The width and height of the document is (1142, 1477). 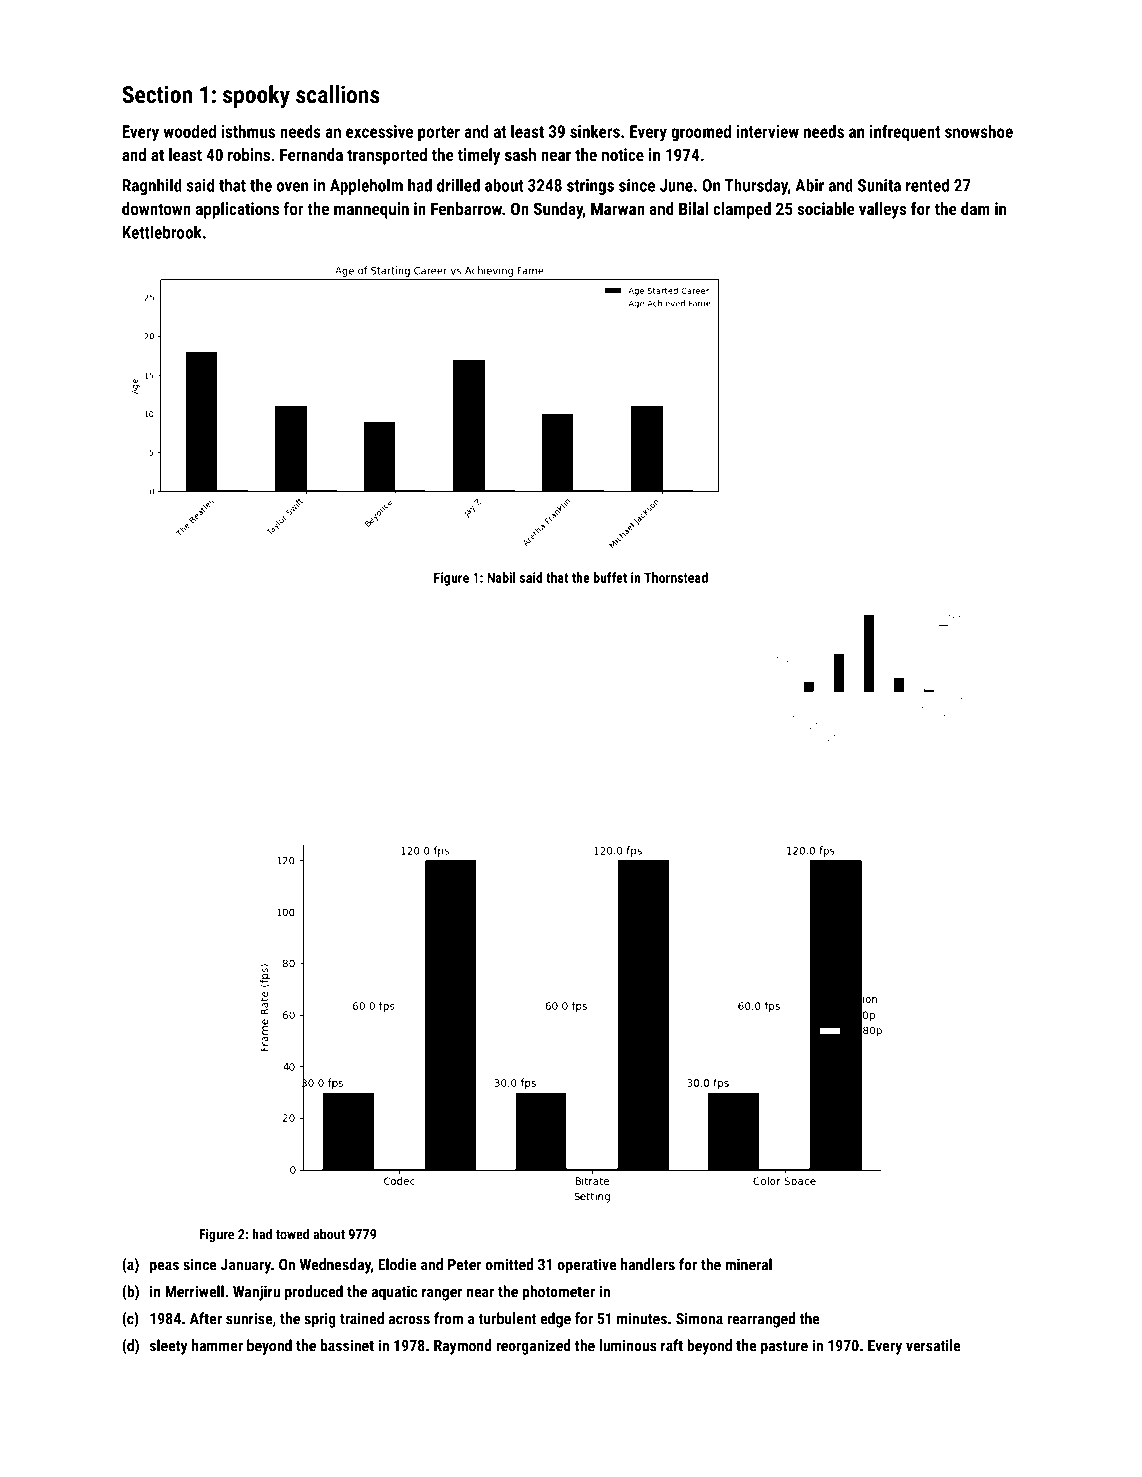 I want to click on valleys, so click(x=882, y=210).
